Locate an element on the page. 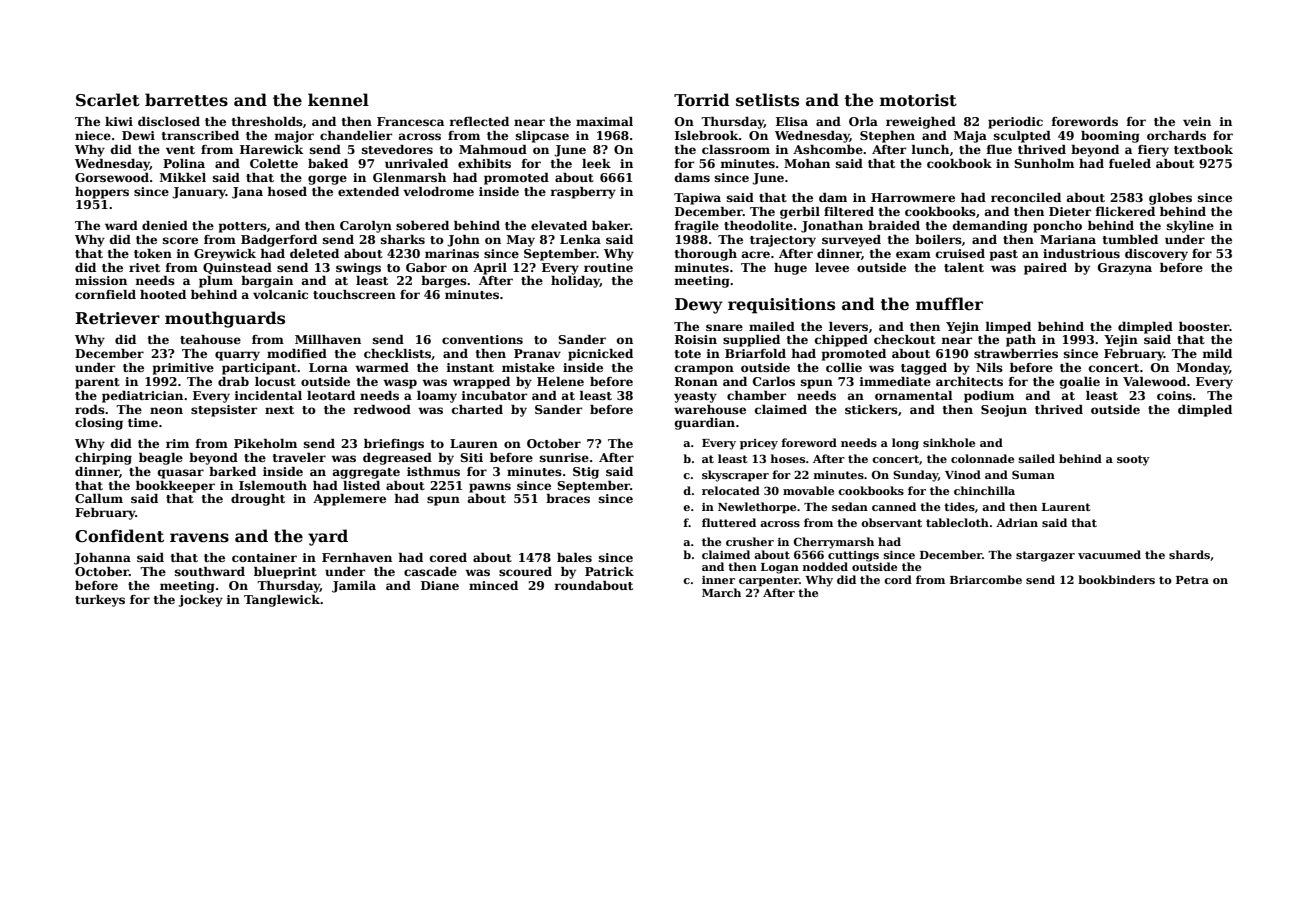 This image has width=1308, height=924. turkeys is located at coordinates (100, 601).
